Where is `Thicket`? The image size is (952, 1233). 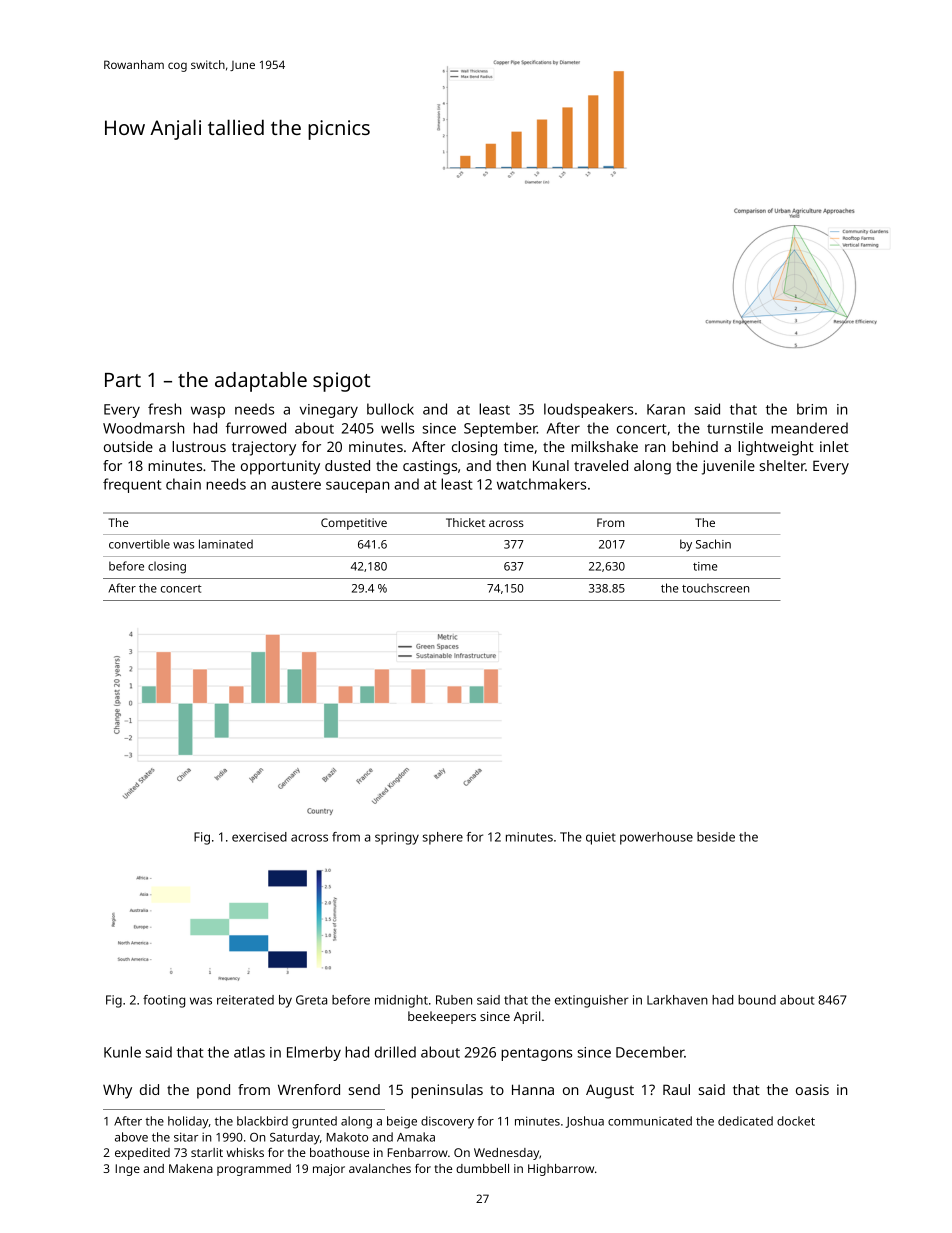 Thicket is located at coordinates (465, 522).
